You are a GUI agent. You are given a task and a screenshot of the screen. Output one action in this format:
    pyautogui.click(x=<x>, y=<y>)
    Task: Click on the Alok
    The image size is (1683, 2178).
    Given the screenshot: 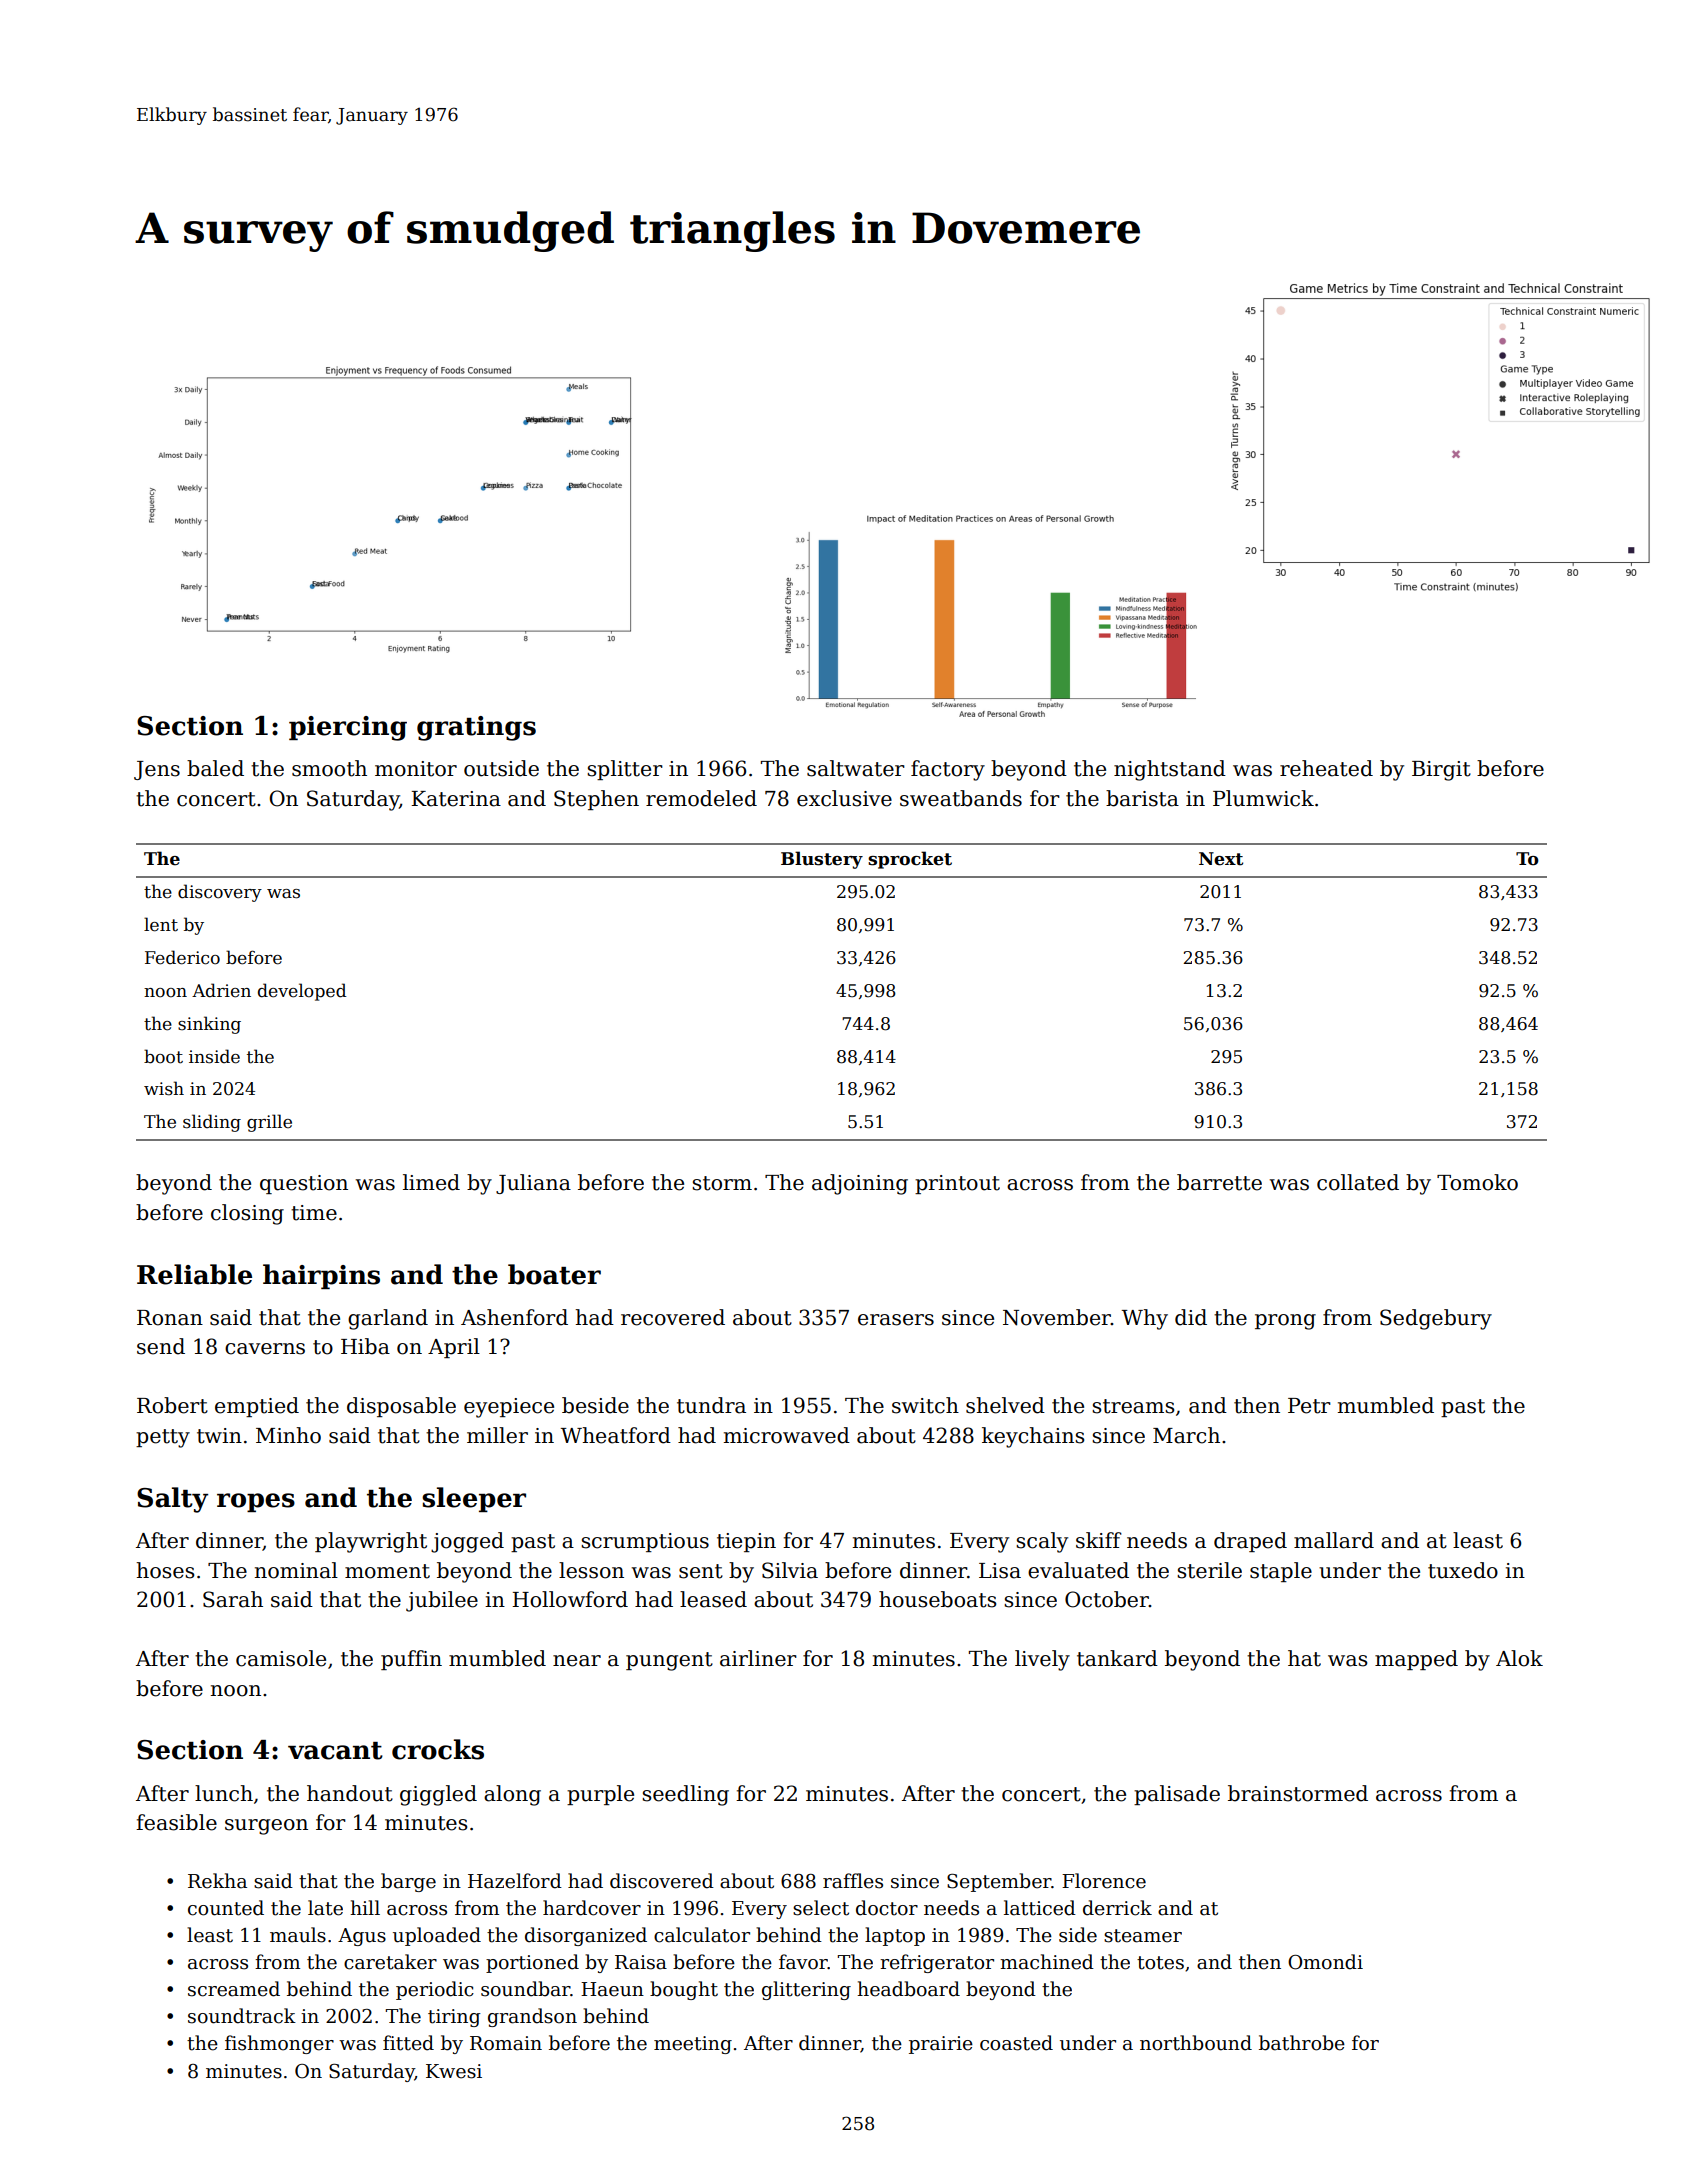 What is the action you would take?
    pyautogui.click(x=1519, y=1658)
